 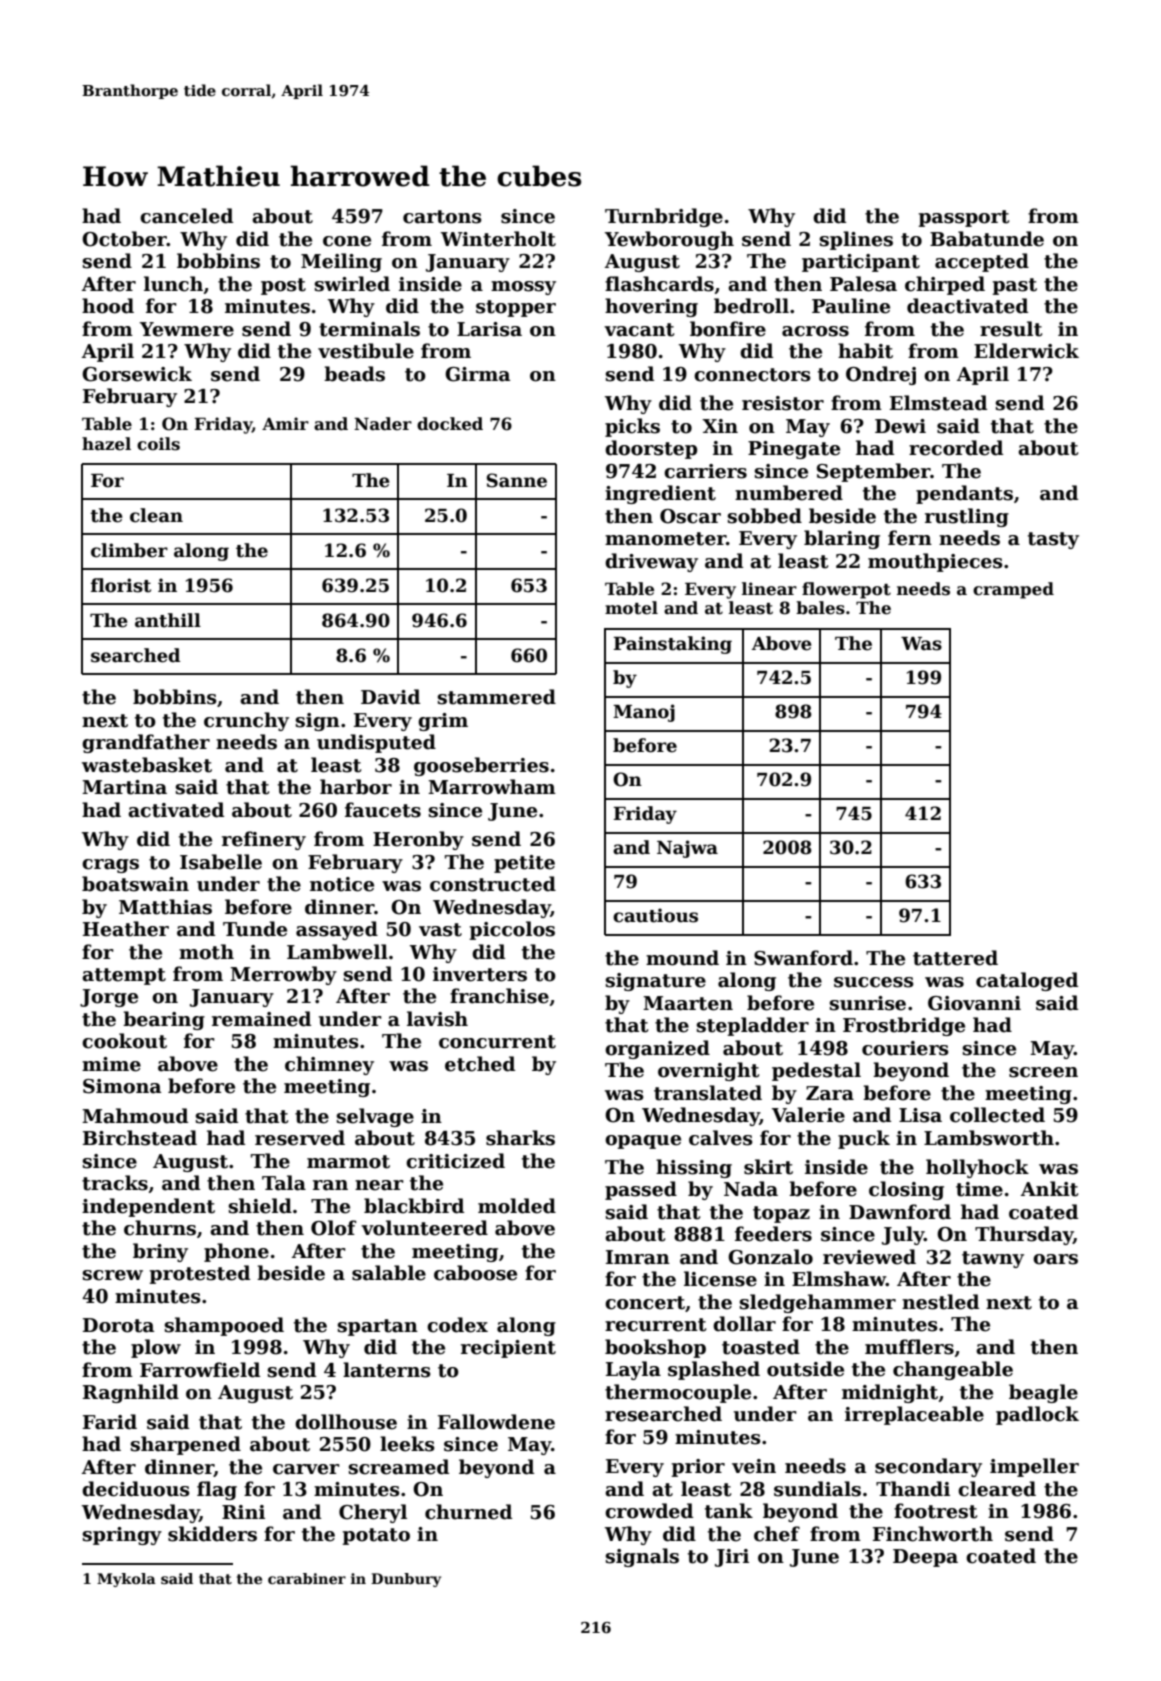 I want to click on canceled, so click(x=186, y=216).
